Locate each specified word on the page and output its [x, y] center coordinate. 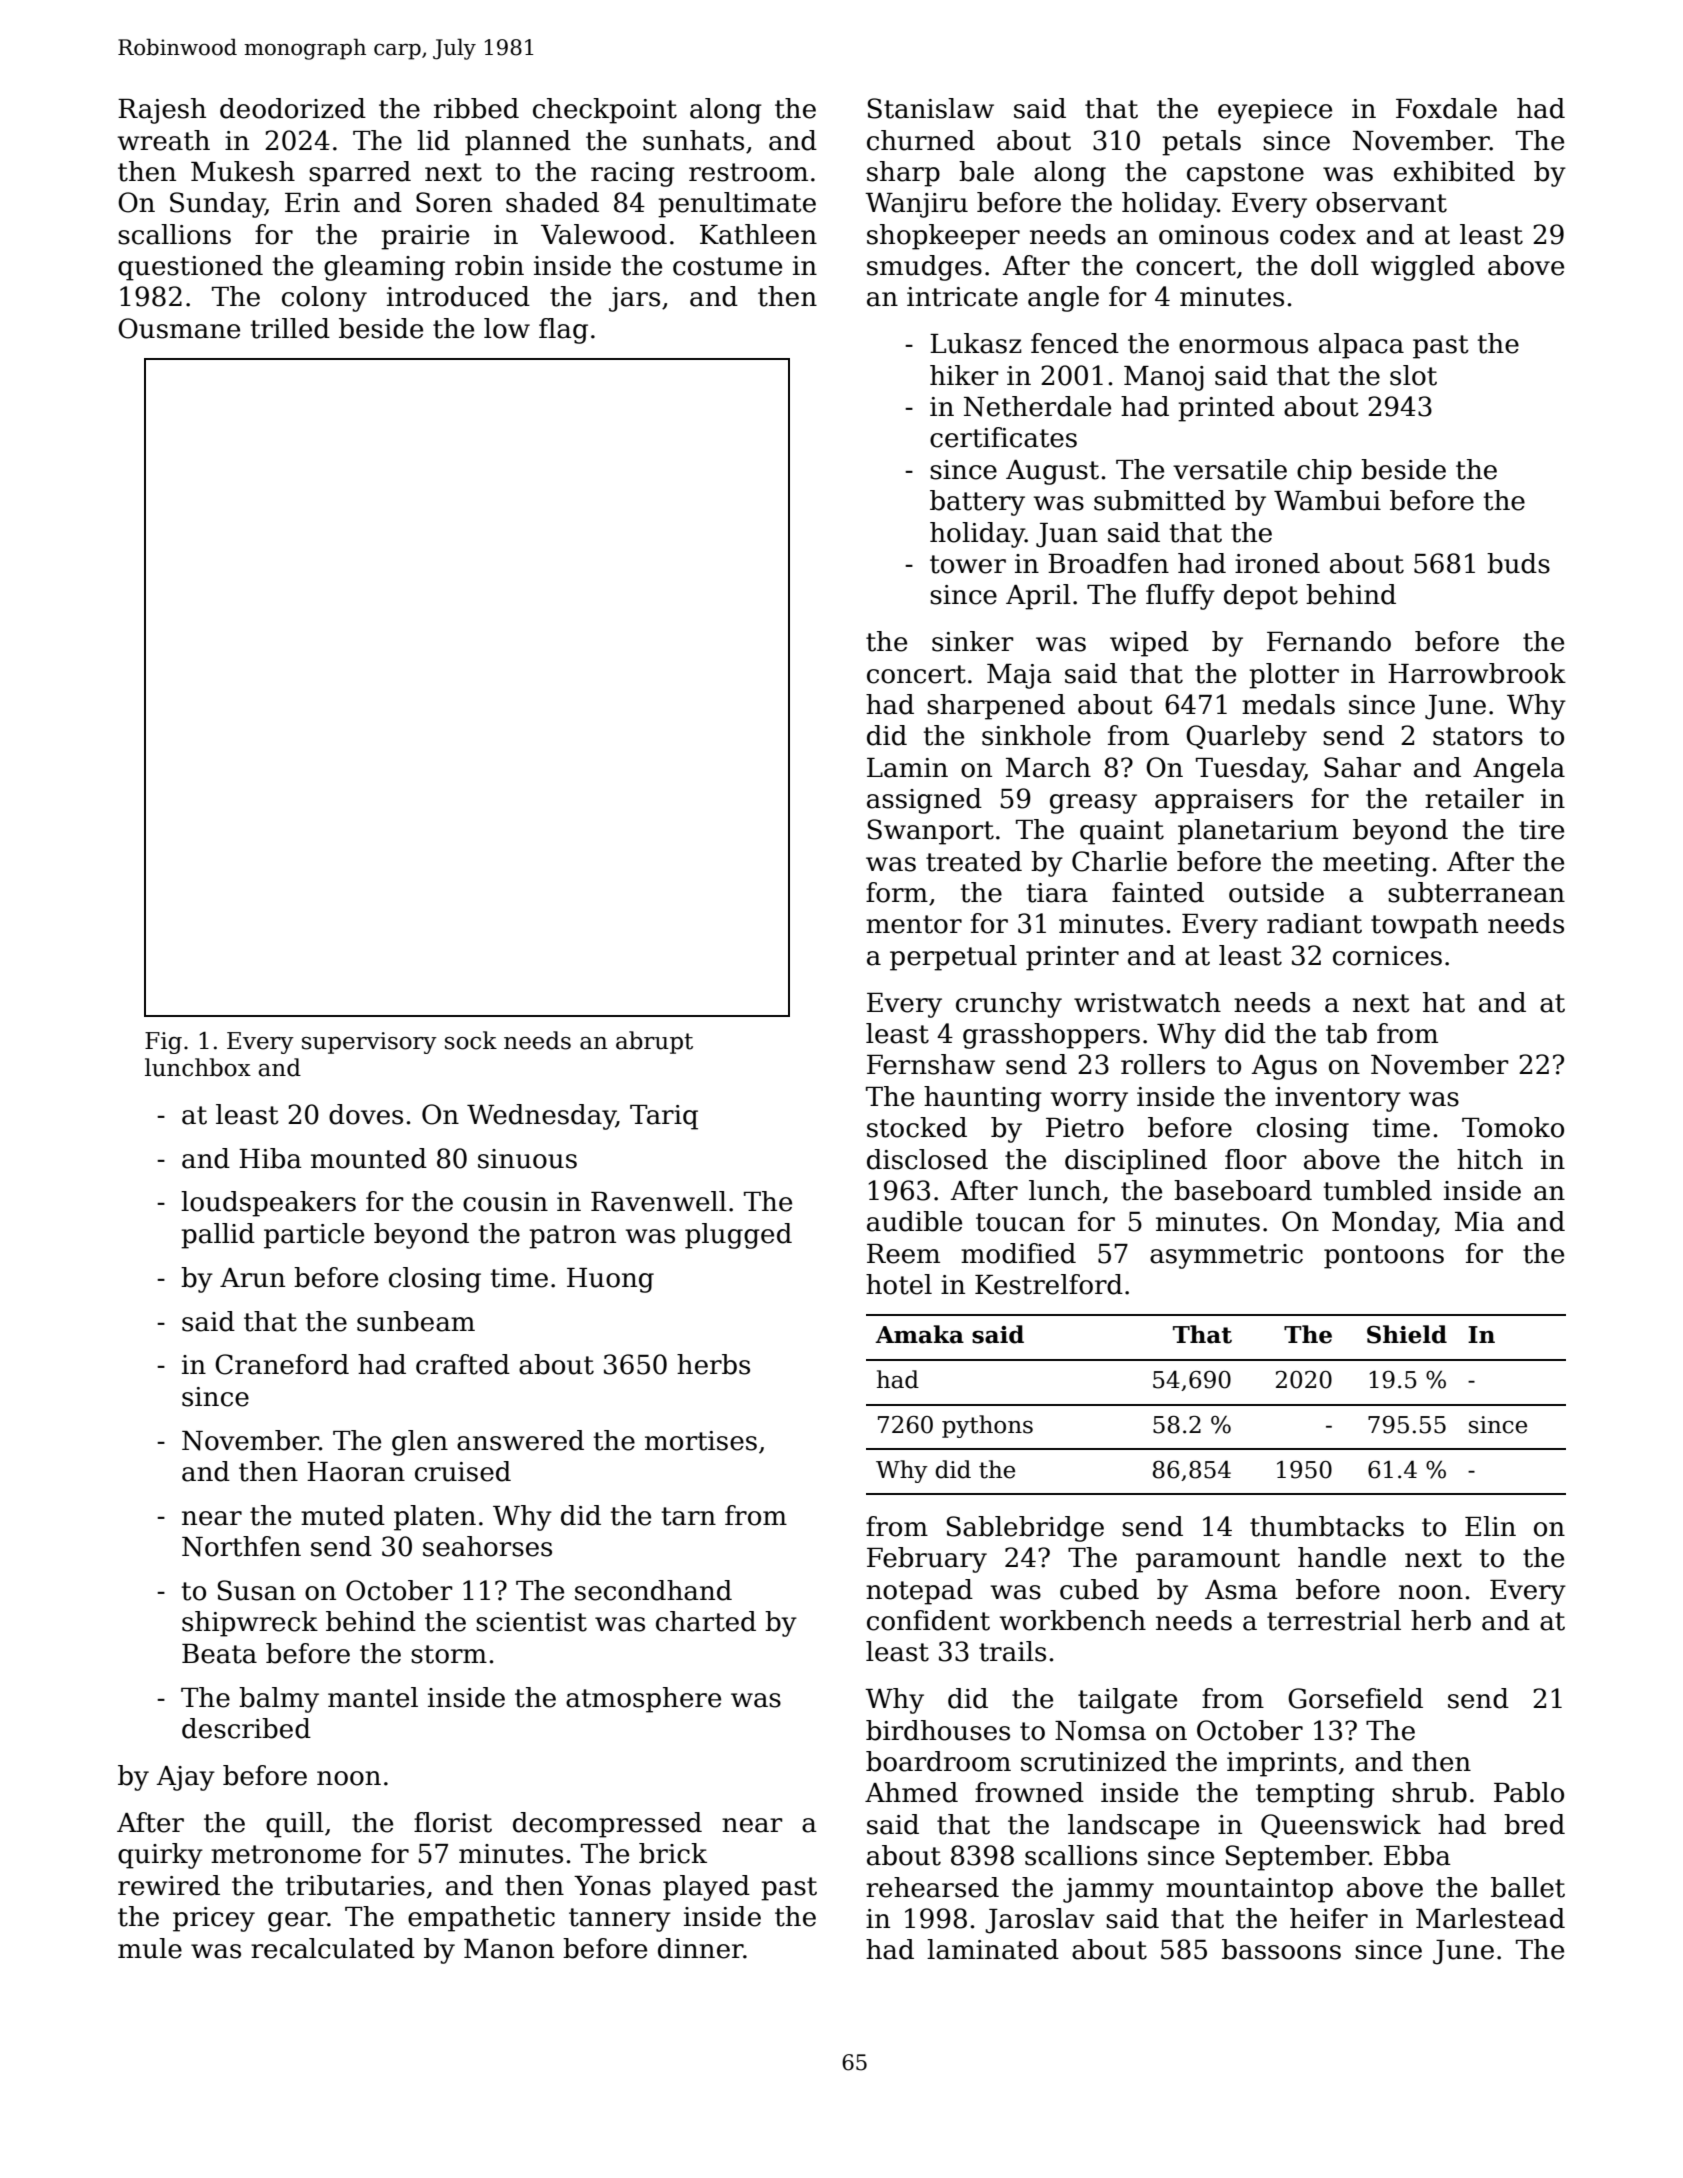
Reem [903, 1254]
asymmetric [1226, 1256]
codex [1318, 234]
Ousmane [179, 328]
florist [453, 1822]
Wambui [1327, 500]
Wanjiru [916, 205]
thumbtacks [1327, 1526]
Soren [454, 202]
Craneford [282, 1364]
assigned [924, 801]
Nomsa [1100, 1731]
